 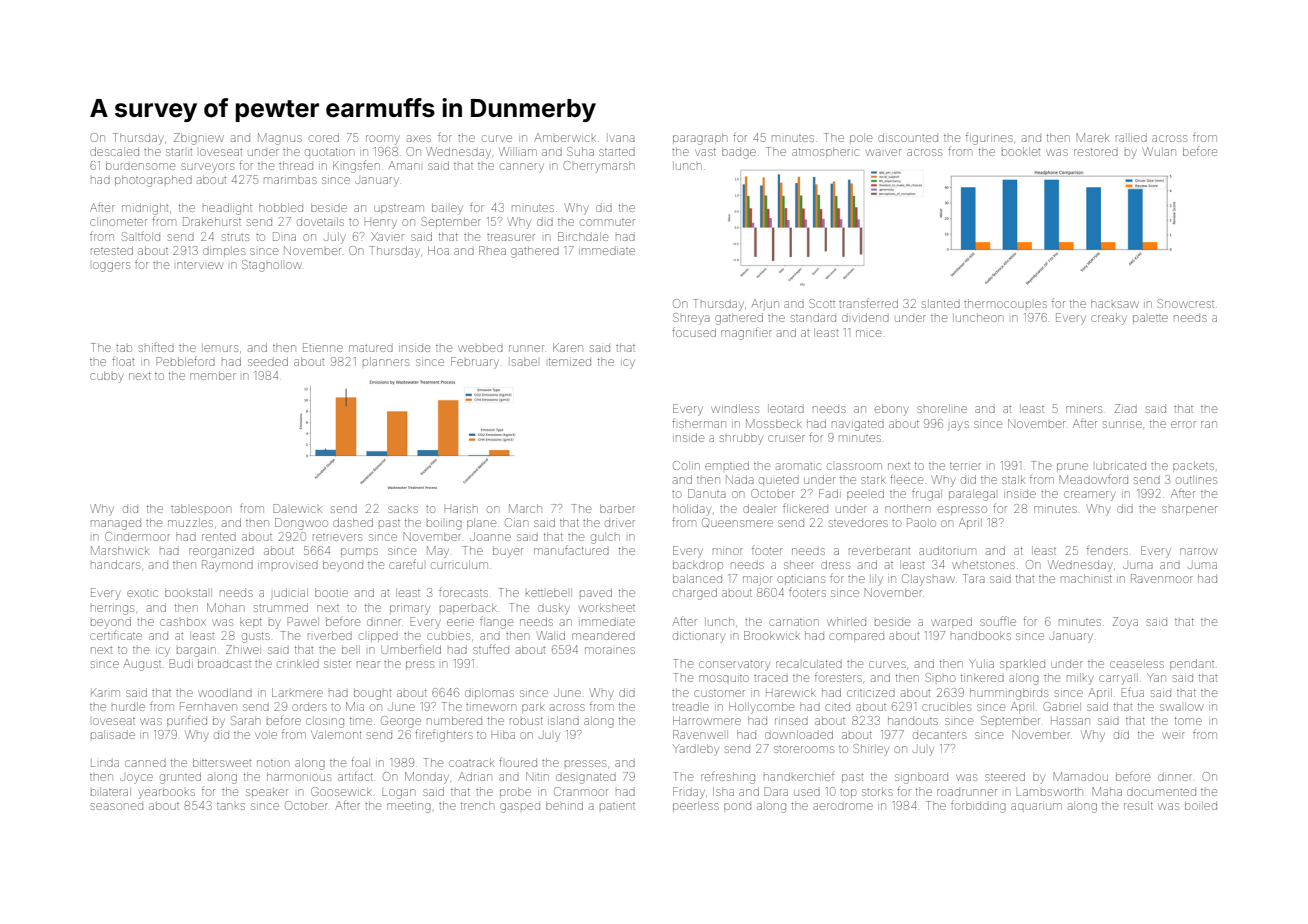 What do you see at coordinates (324, 137) in the screenshot?
I see `cored` at bounding box center [324, 137].
